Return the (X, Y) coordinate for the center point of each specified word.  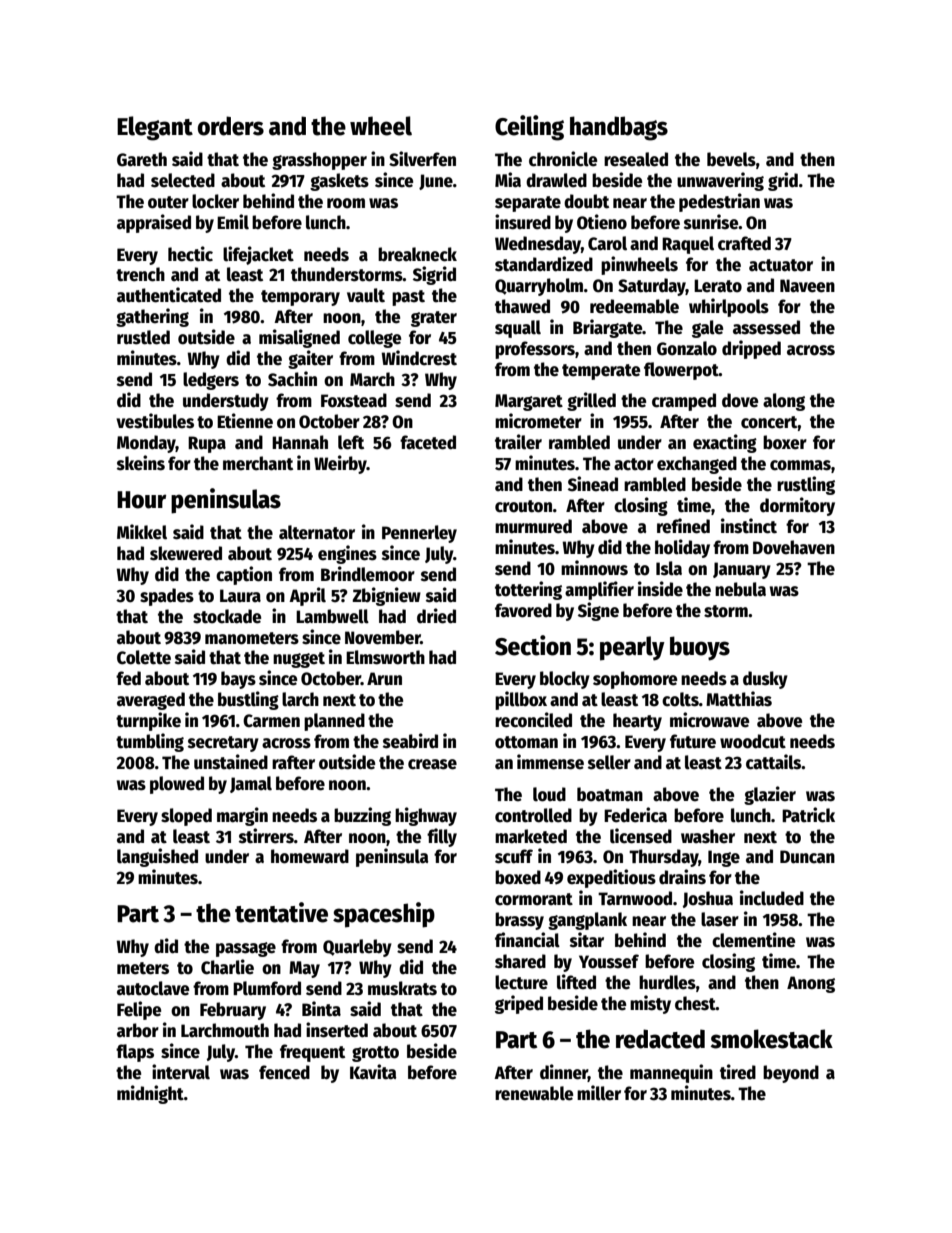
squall (518, 329)
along (784, 402)
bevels (731, 159)
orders (231, 126)
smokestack (771, 1039)
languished (157, 857)
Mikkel (142, 532)
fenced (284, 1072)
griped (519, 1004)
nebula (740, 589)
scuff (514, 856)
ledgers (211, 381)
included (772, 898)
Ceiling (529, 128)
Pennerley (419, 534)
